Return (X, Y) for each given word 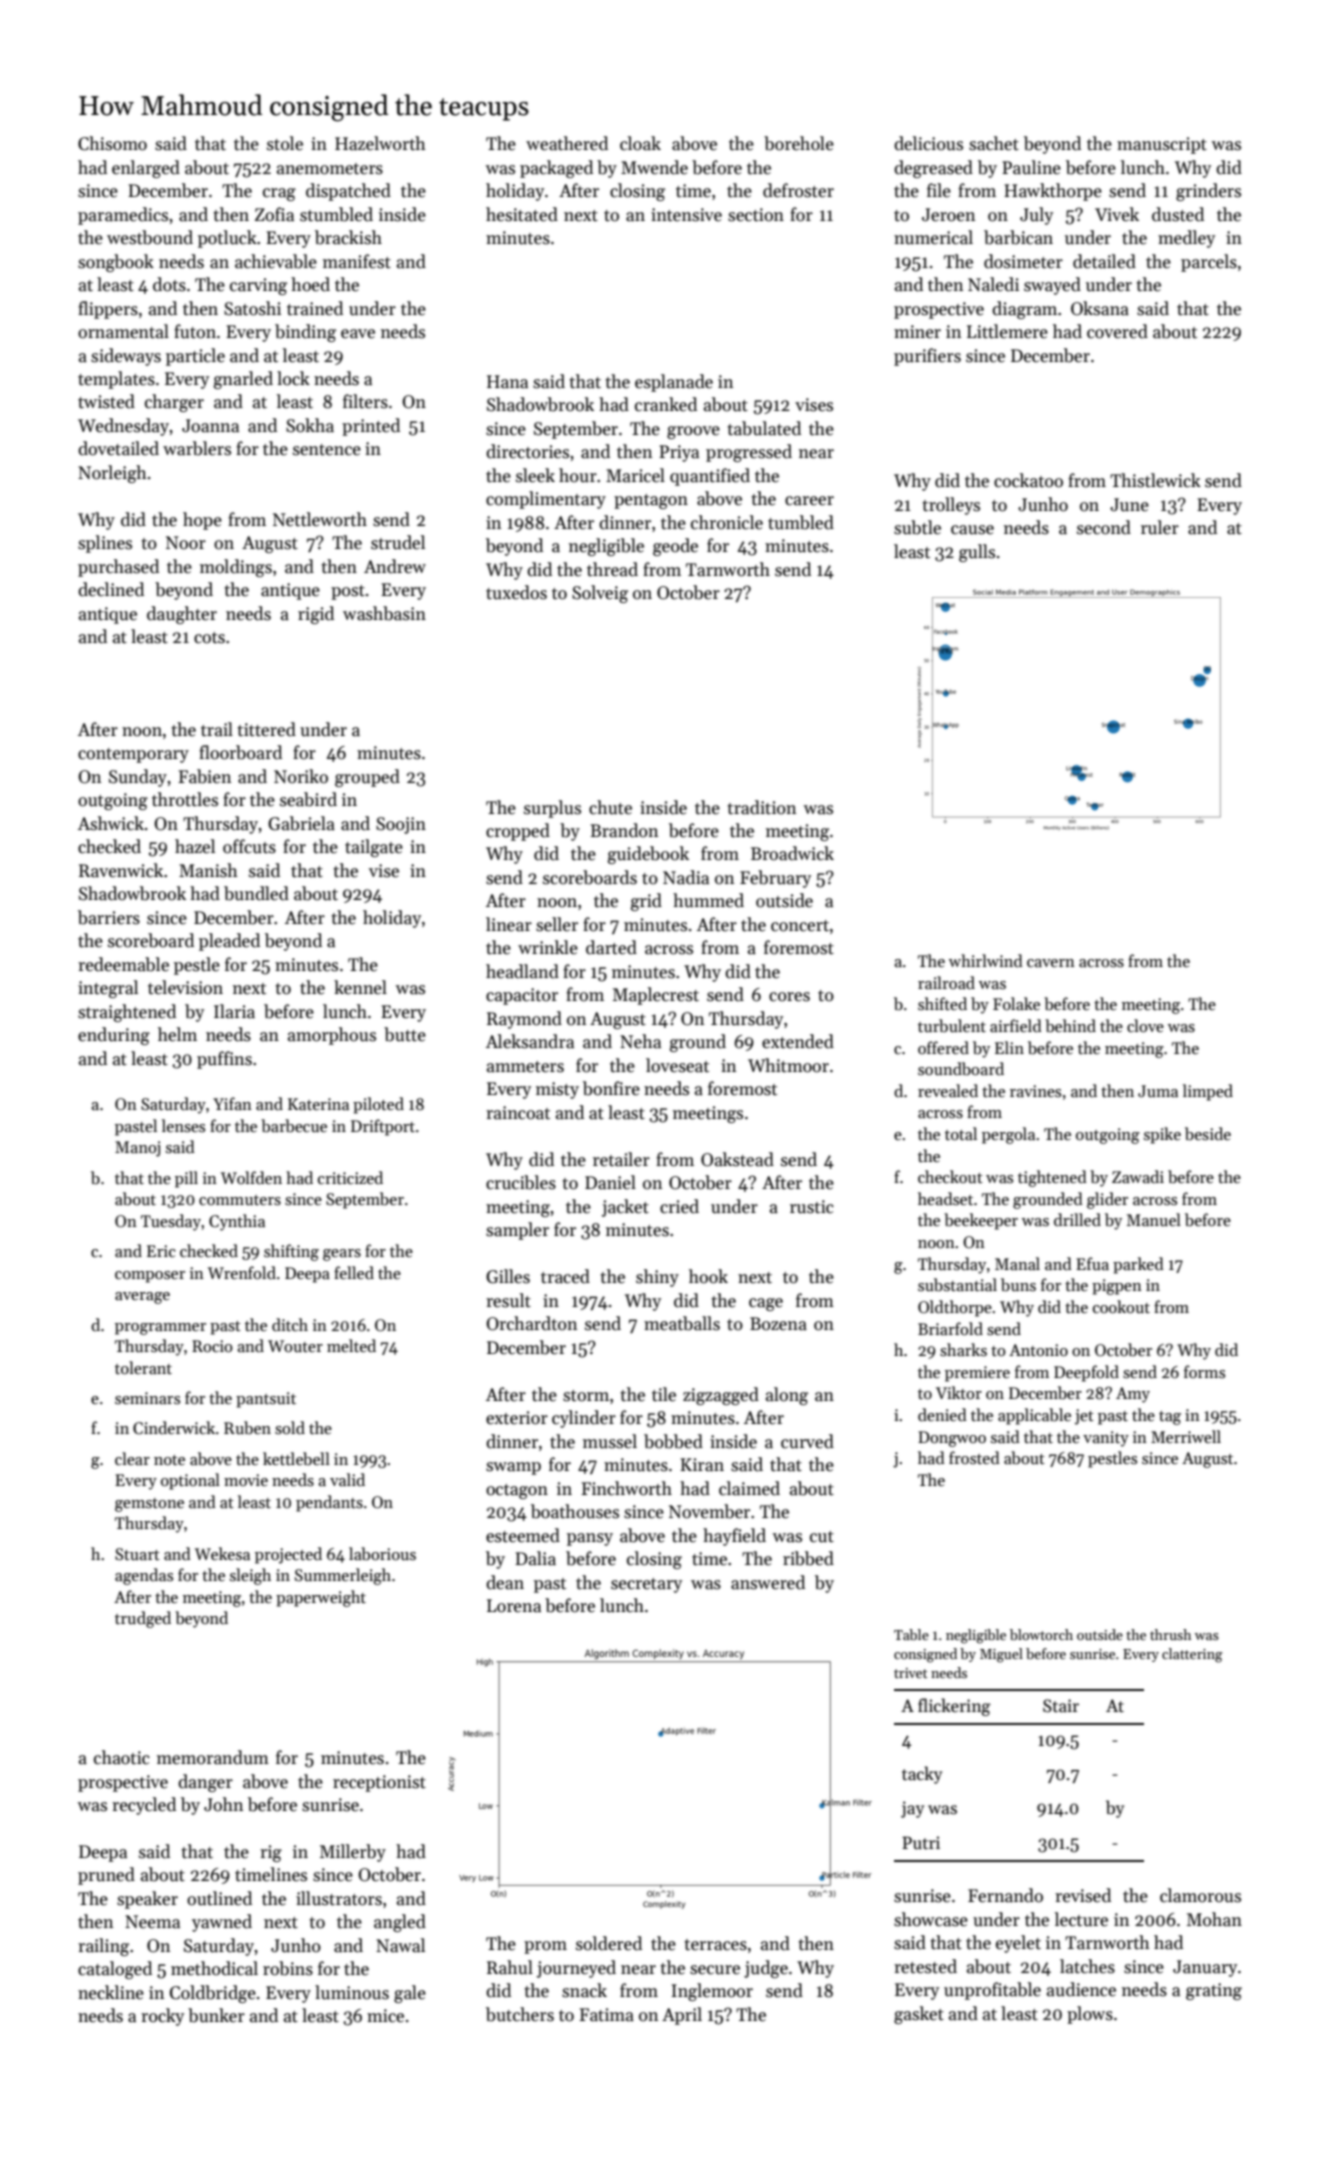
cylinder (584, 1419)
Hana (507, 382)
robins (288, 1968)
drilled (1077, 1219)
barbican (1018, 237)
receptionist (379, 1783)
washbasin (384, 613)
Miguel (1001, 1655)
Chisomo (112, 143)
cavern (1051, 963)
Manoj (137, 1149)
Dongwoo (952, 1439)
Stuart (137, 1554)
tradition (761, 807)
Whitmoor (788, 1065)
